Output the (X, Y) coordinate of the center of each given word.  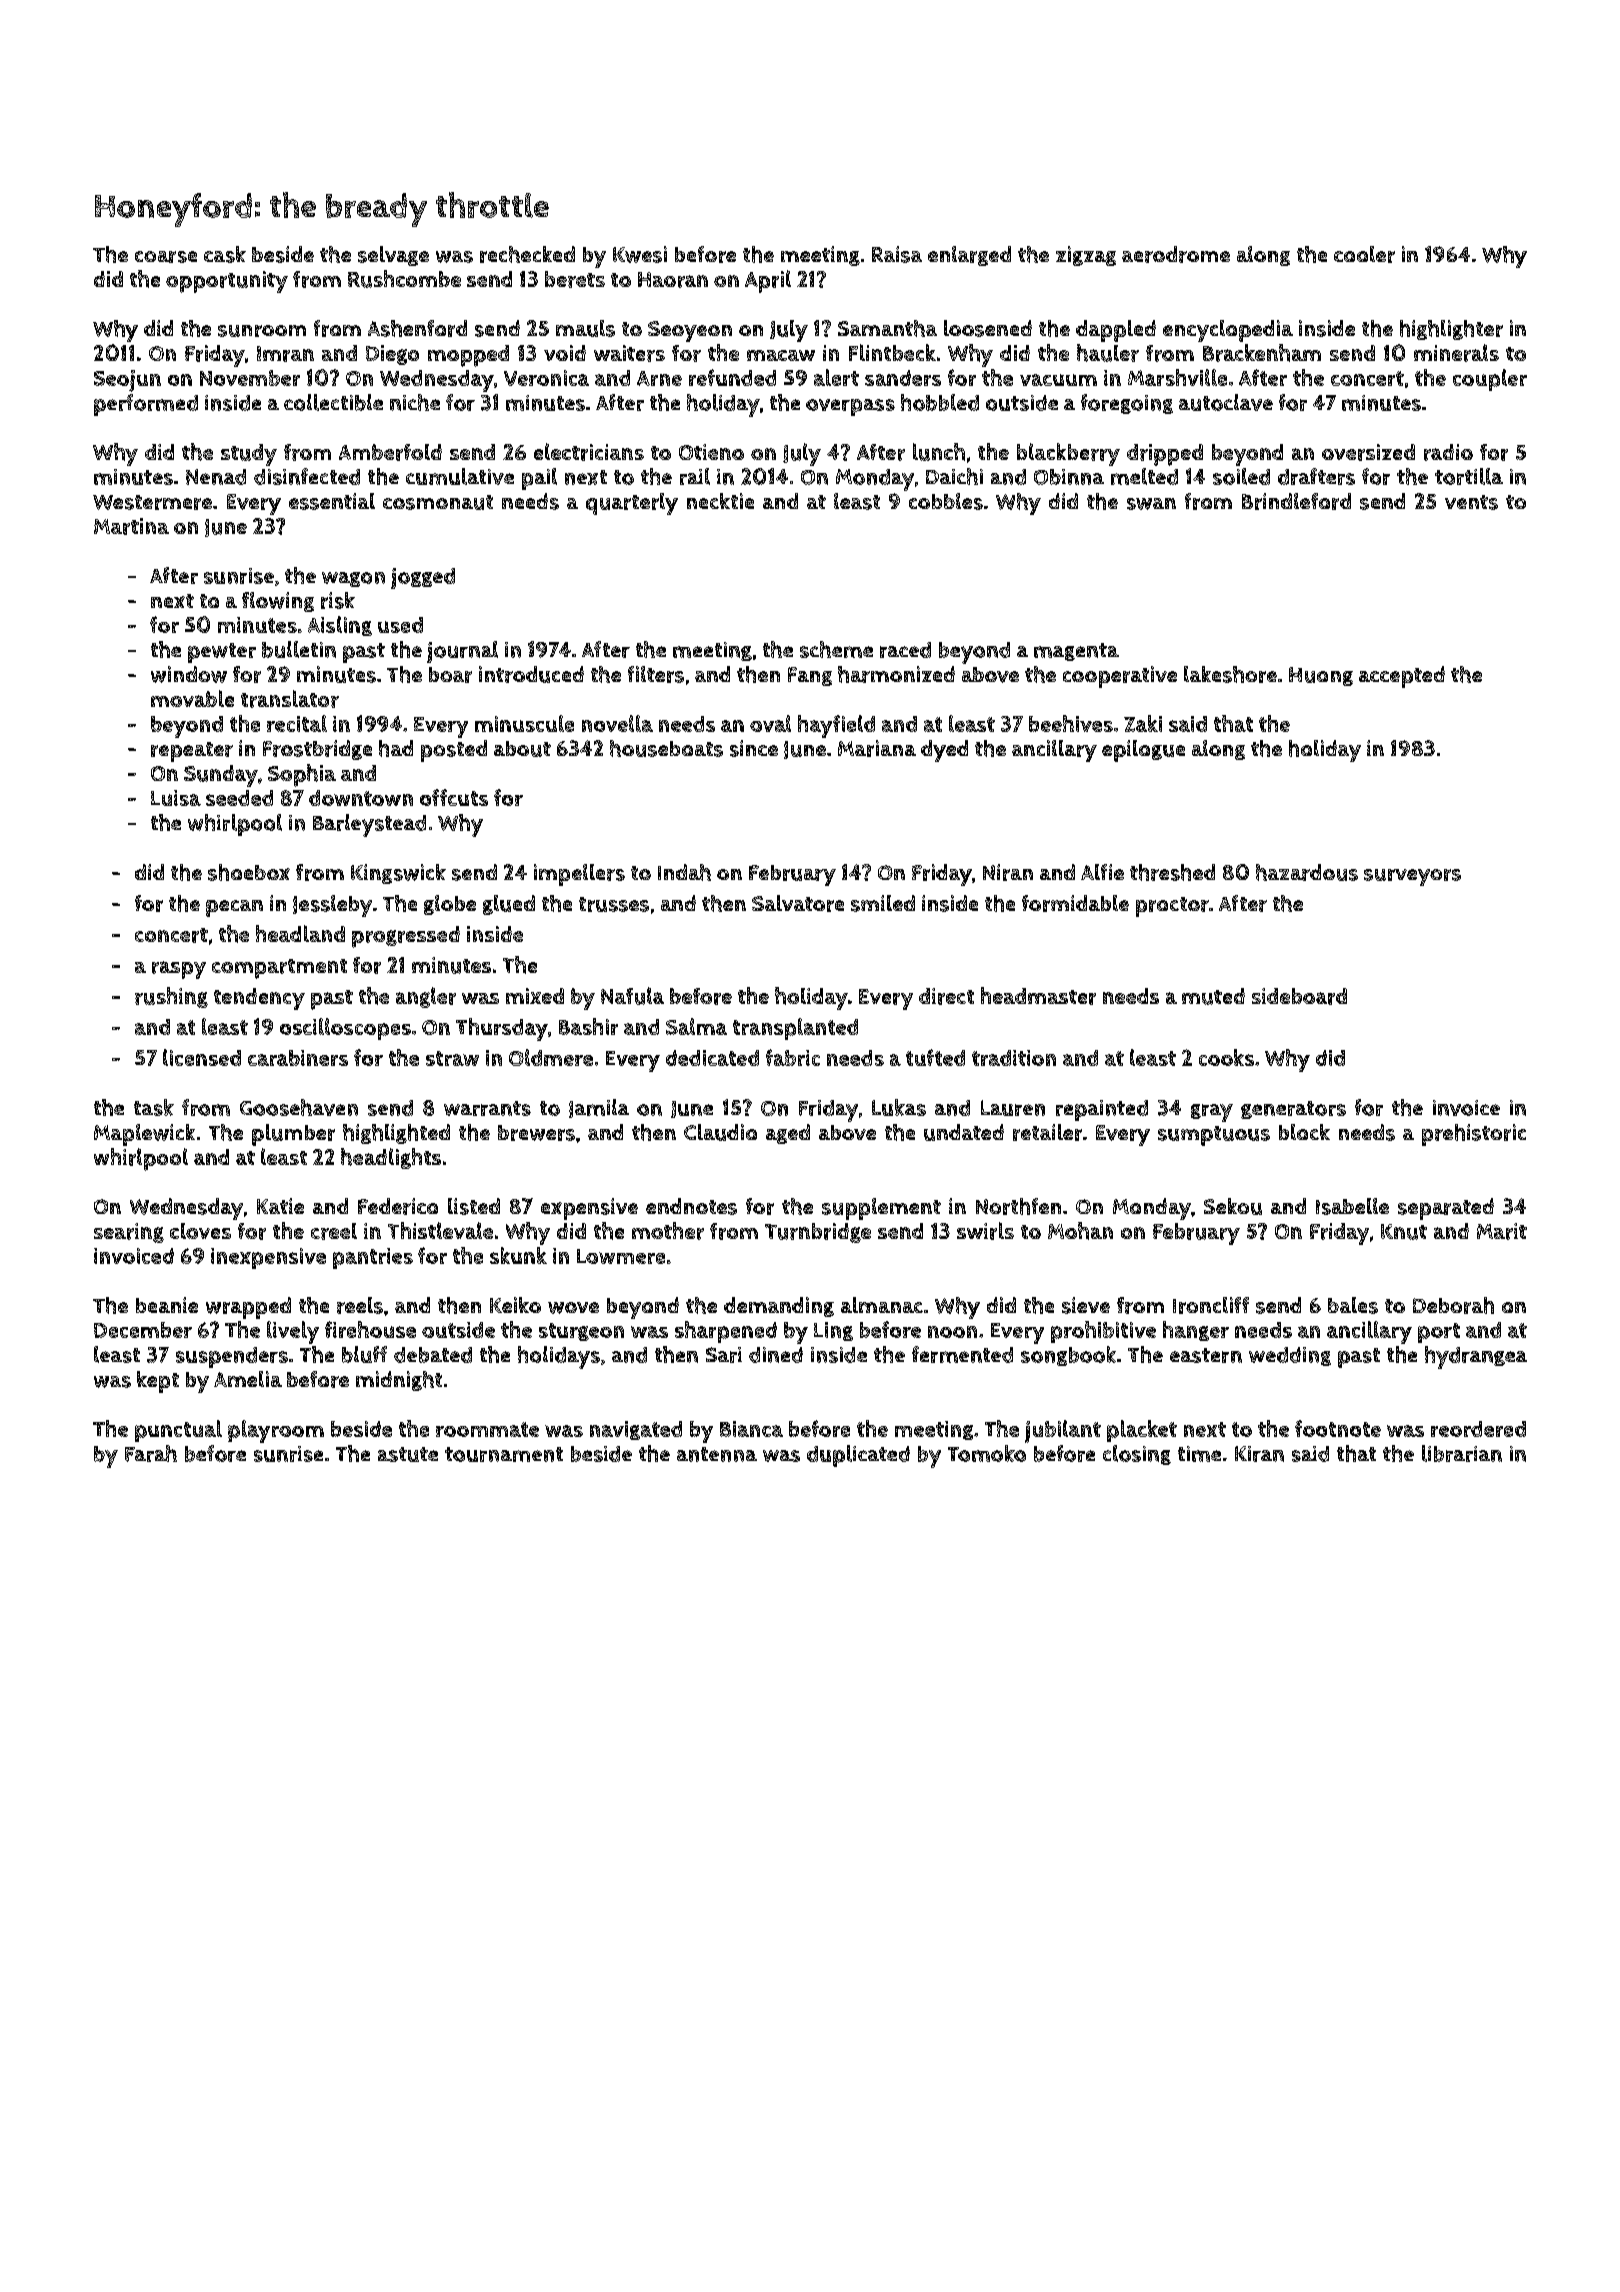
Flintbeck (892, 352)
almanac (882, 1305)
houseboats (666, 748)
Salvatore (798, 903)
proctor (1172, 907)
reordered (1478, 1429)
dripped (1165, 455)
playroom (276, 1431)
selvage (393, 256)
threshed (1172, 872)
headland (300, 933)
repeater (192, 752)
